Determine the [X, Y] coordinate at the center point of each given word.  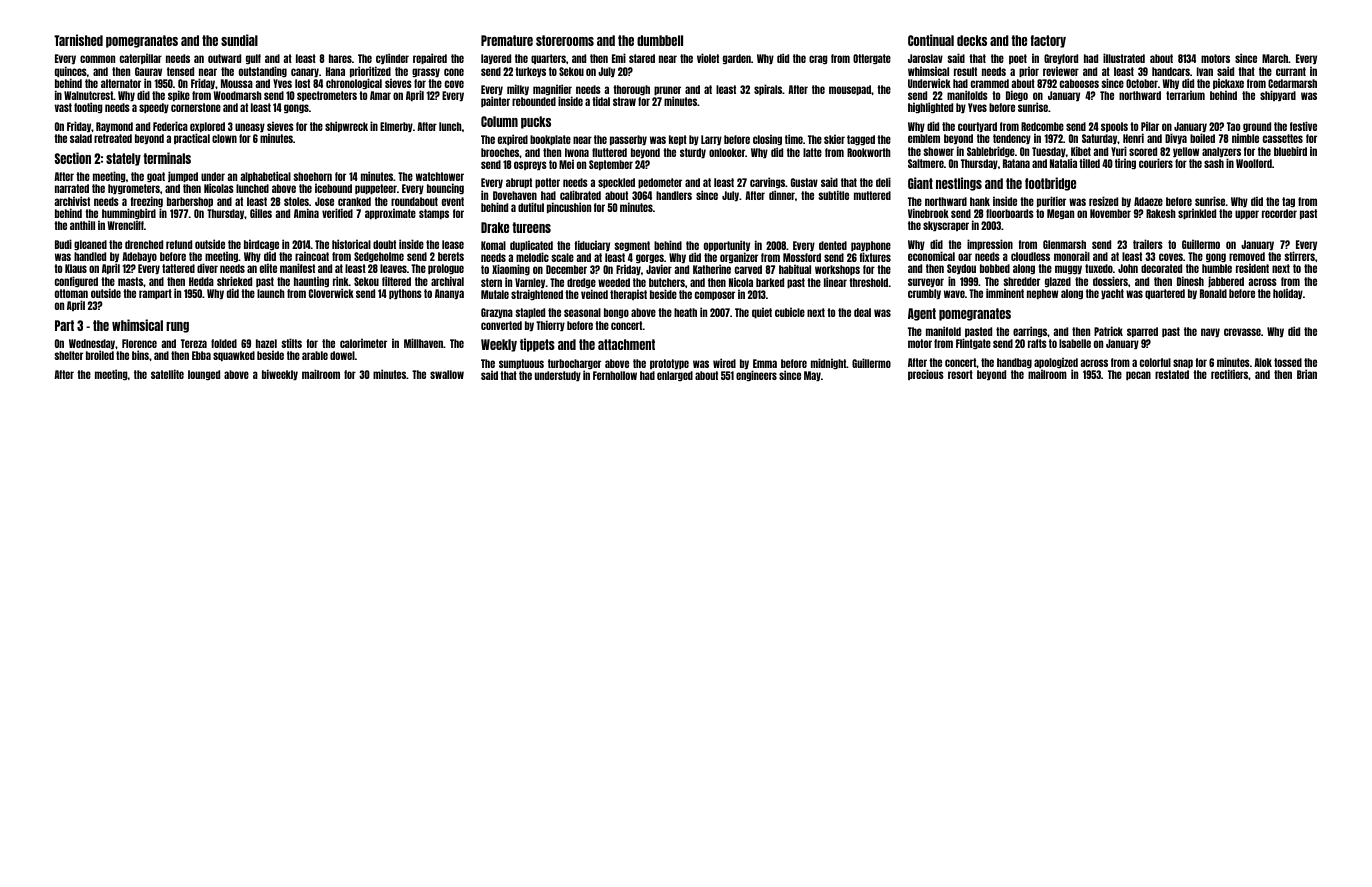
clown [224, 138]
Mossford [802, 257]
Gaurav [148, 71]
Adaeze [1148, 201]
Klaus [76, 268]
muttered [872, 195]
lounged [204, 375]
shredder [1021, 281]
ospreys [530, 165]
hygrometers [134, 189]
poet [1018, 59]
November [1110, 213]
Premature [507, 40]
